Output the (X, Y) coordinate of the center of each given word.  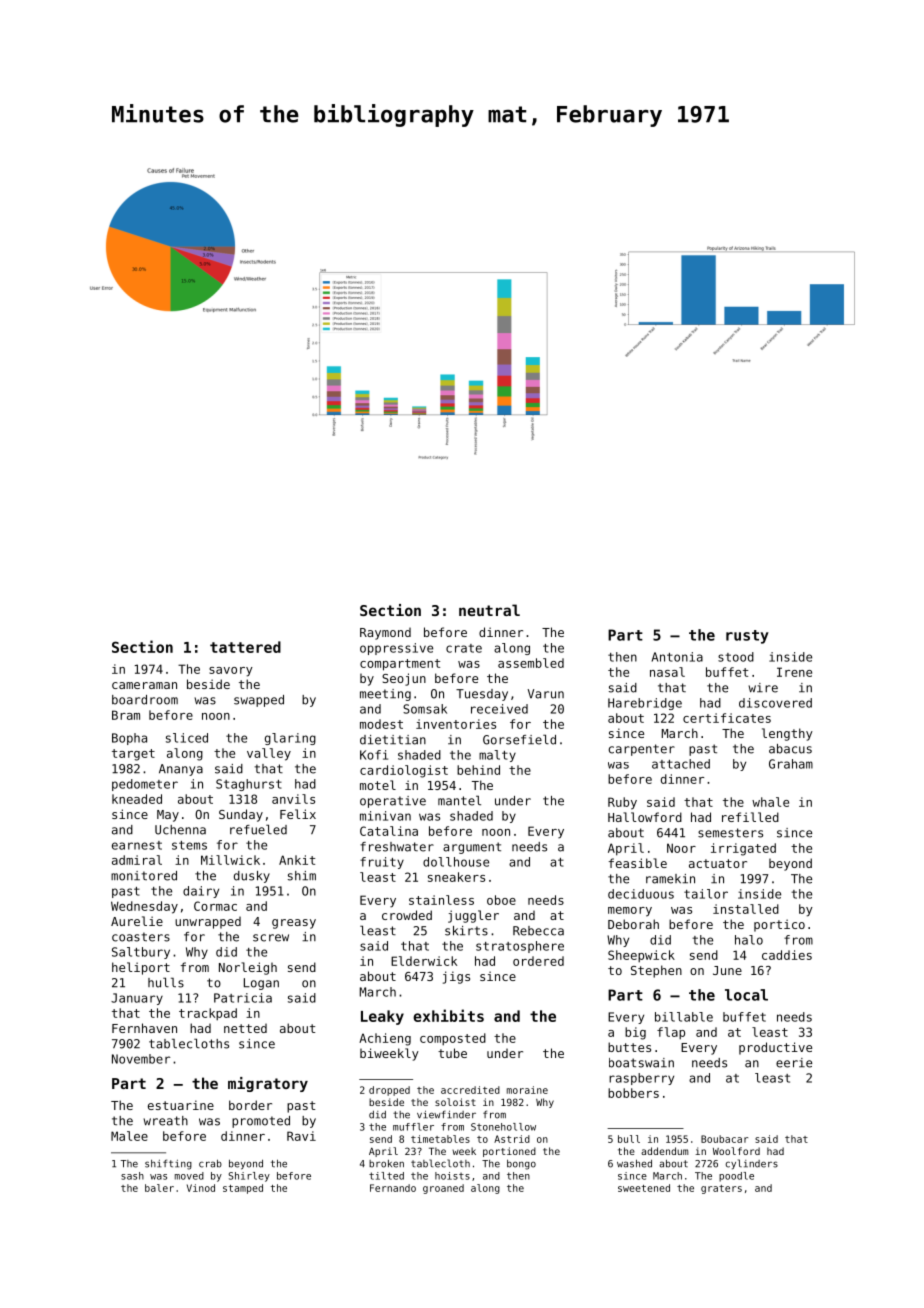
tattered (245, 647)
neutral (489, 610)
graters (721, 1189)
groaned (443, 1189)
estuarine (181, 1105)
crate (464, 648)
